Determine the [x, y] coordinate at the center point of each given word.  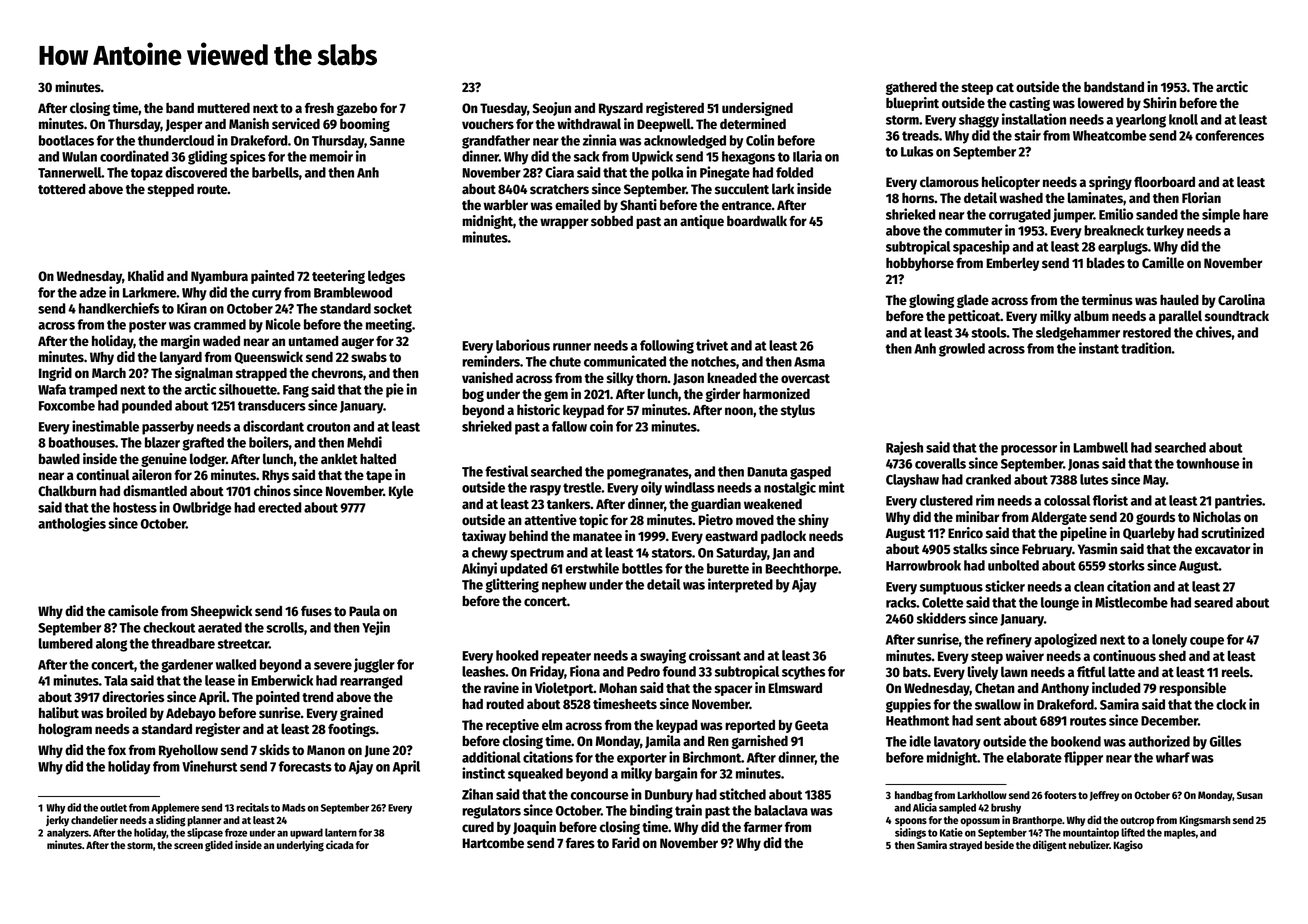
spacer [734, 690]
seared [1213, 602]
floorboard [1164, 181]
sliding [171, 821]
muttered [223, 108]
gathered [911, 88]
